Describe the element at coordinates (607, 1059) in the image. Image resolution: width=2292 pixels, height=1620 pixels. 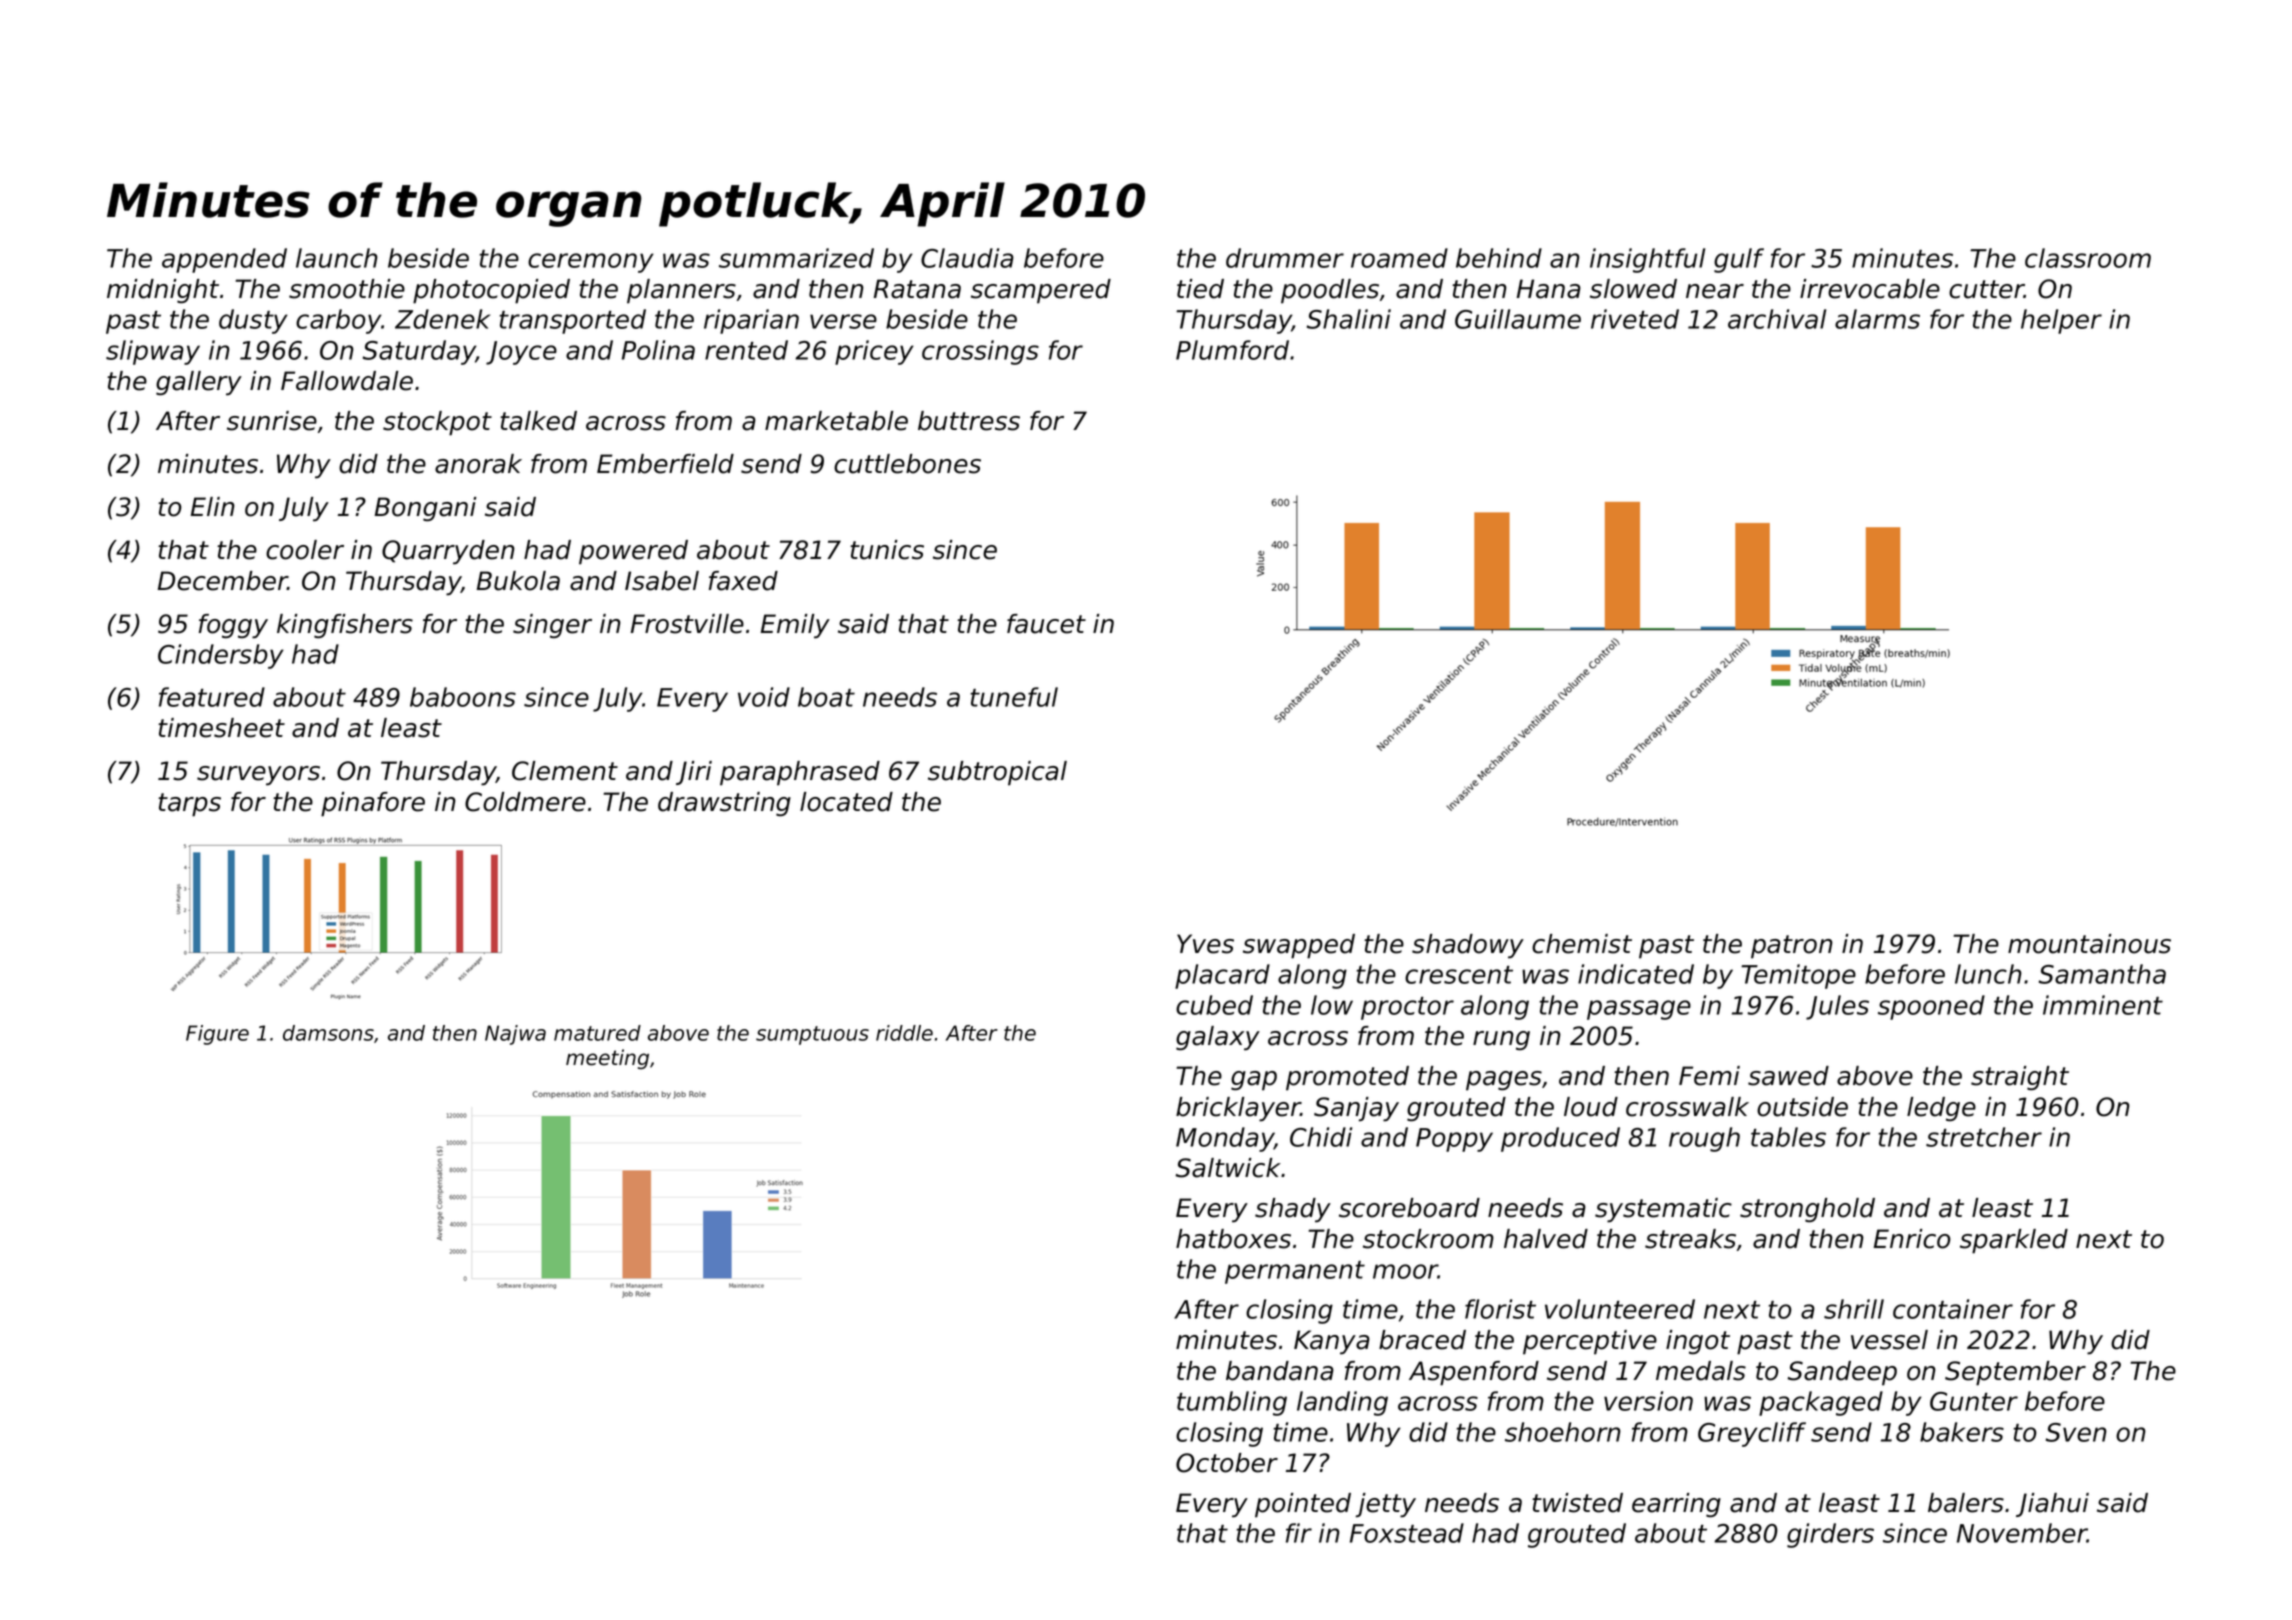
I see `meeting` at that location.
